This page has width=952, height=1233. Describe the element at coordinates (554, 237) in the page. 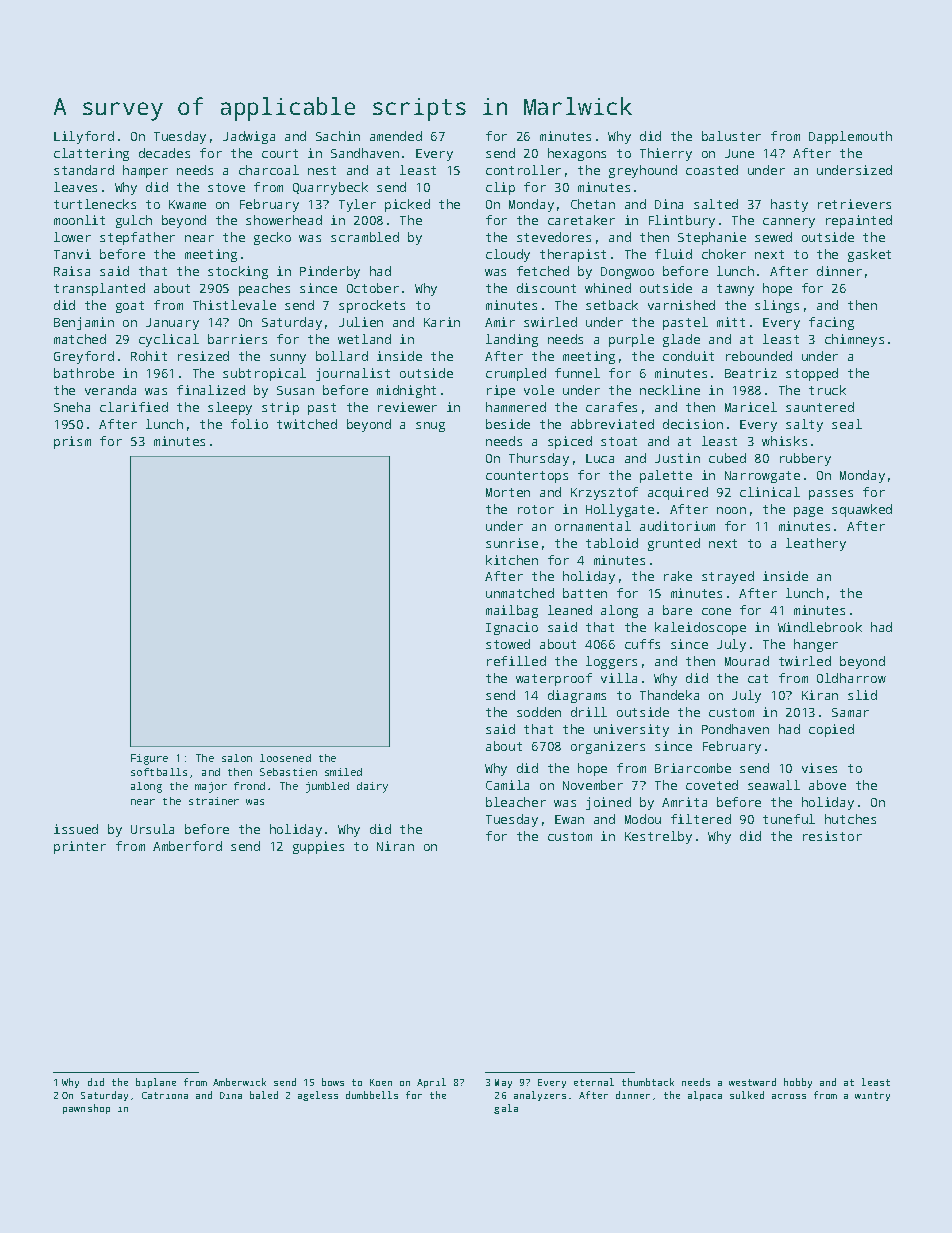

I see `stevedores` at that location.
